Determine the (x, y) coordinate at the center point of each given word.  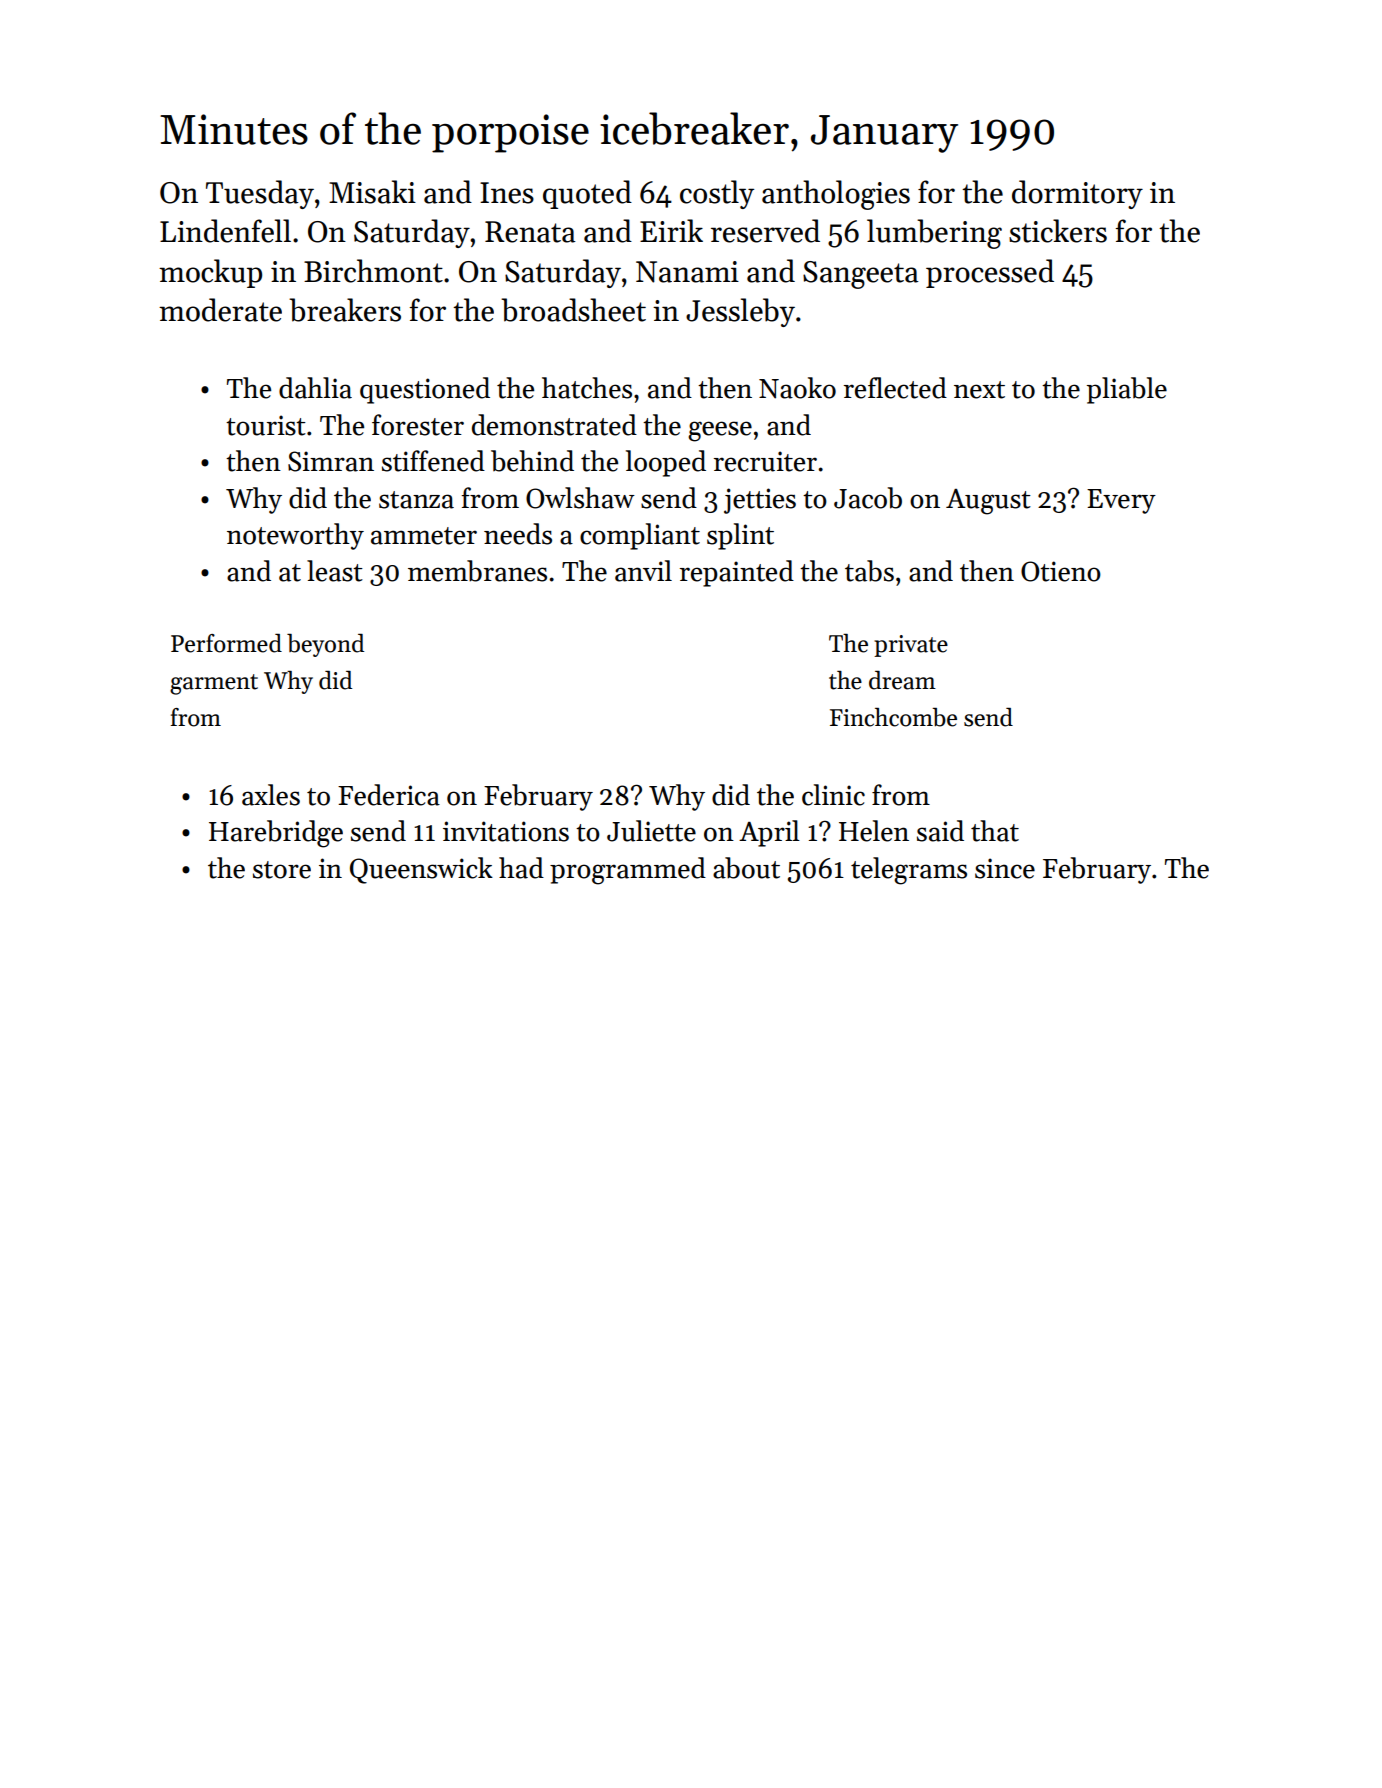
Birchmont (373, 271)
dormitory (1077, 194)
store (282, 870)
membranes (477, 571)
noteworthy (295, 536)
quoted (587, 194)
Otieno (1061, 571)
